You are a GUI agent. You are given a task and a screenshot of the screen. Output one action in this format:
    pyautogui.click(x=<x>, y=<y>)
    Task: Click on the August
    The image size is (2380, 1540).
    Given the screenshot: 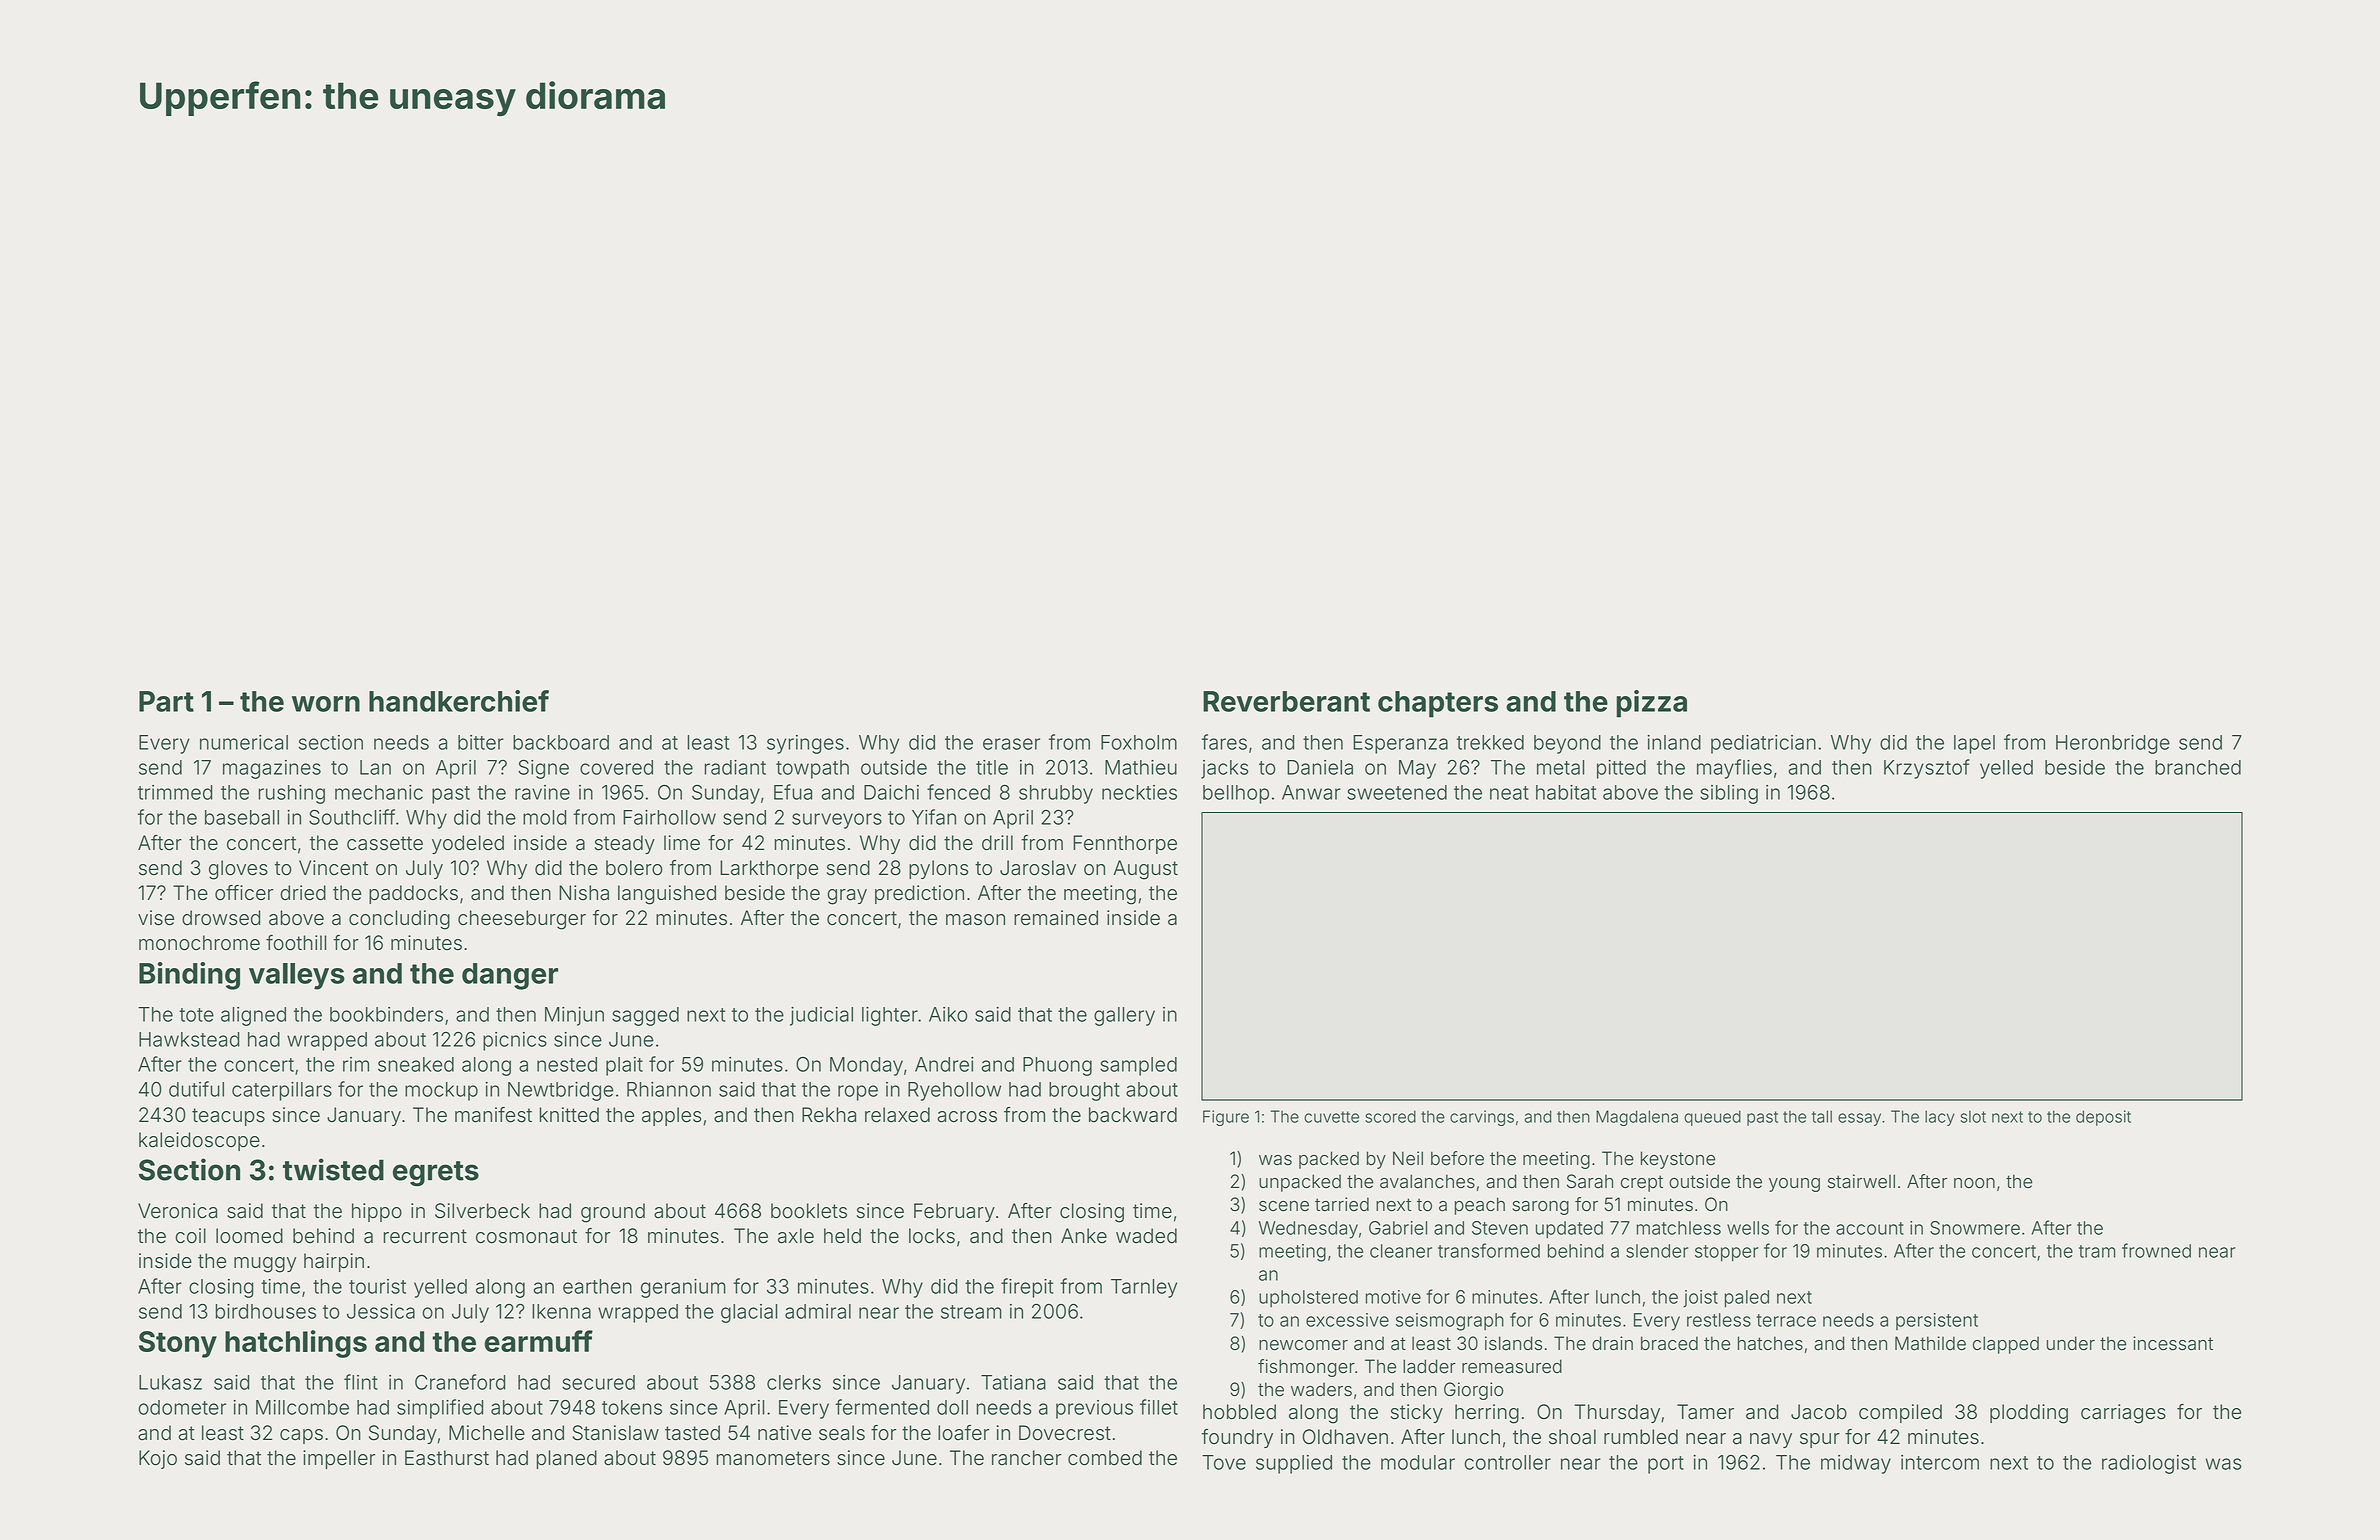 What is the action you would take?
    pyautogui.click(x=1145, y=870)
